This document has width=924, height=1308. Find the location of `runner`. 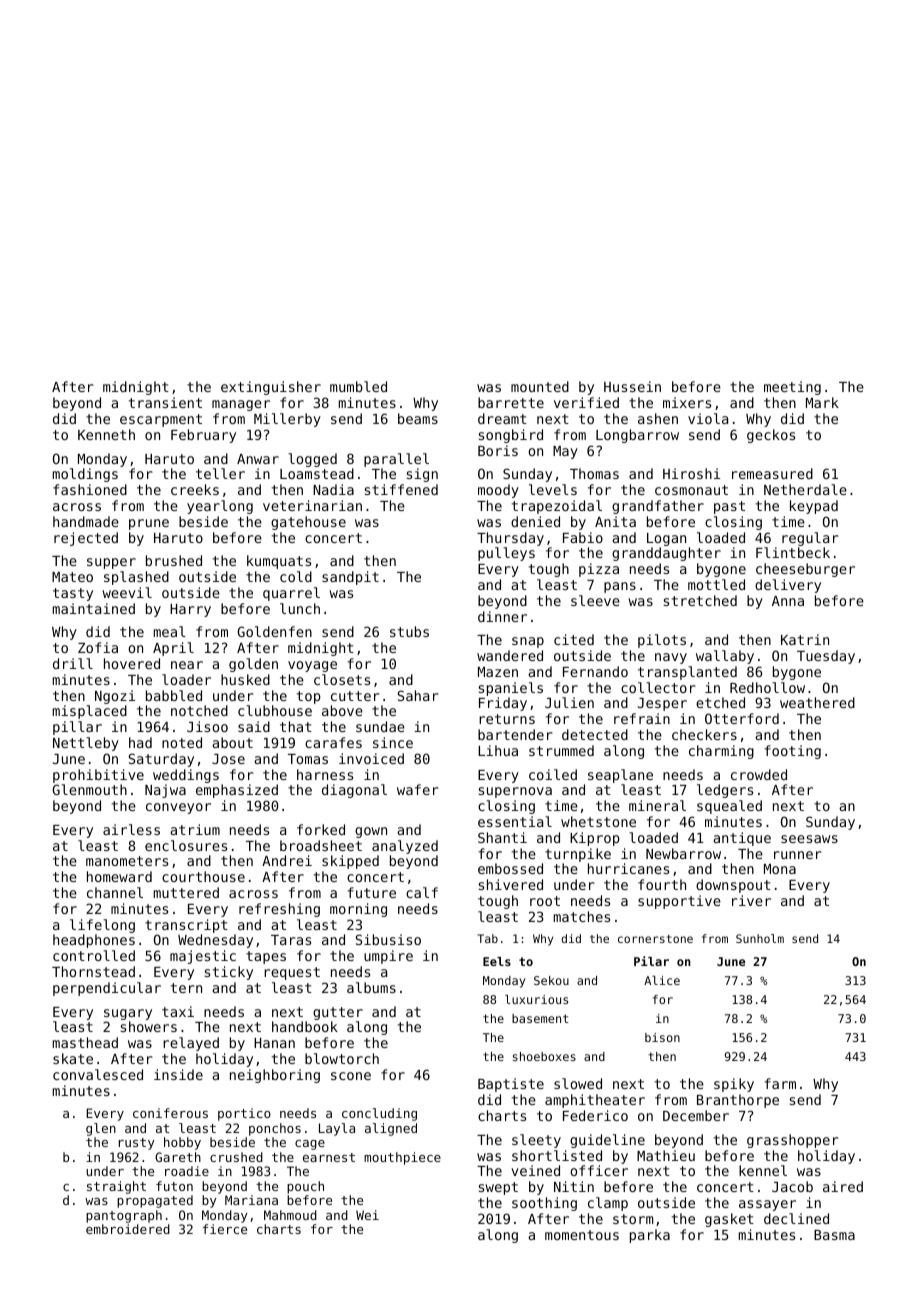

runner is located at coordinates (798, 855).
